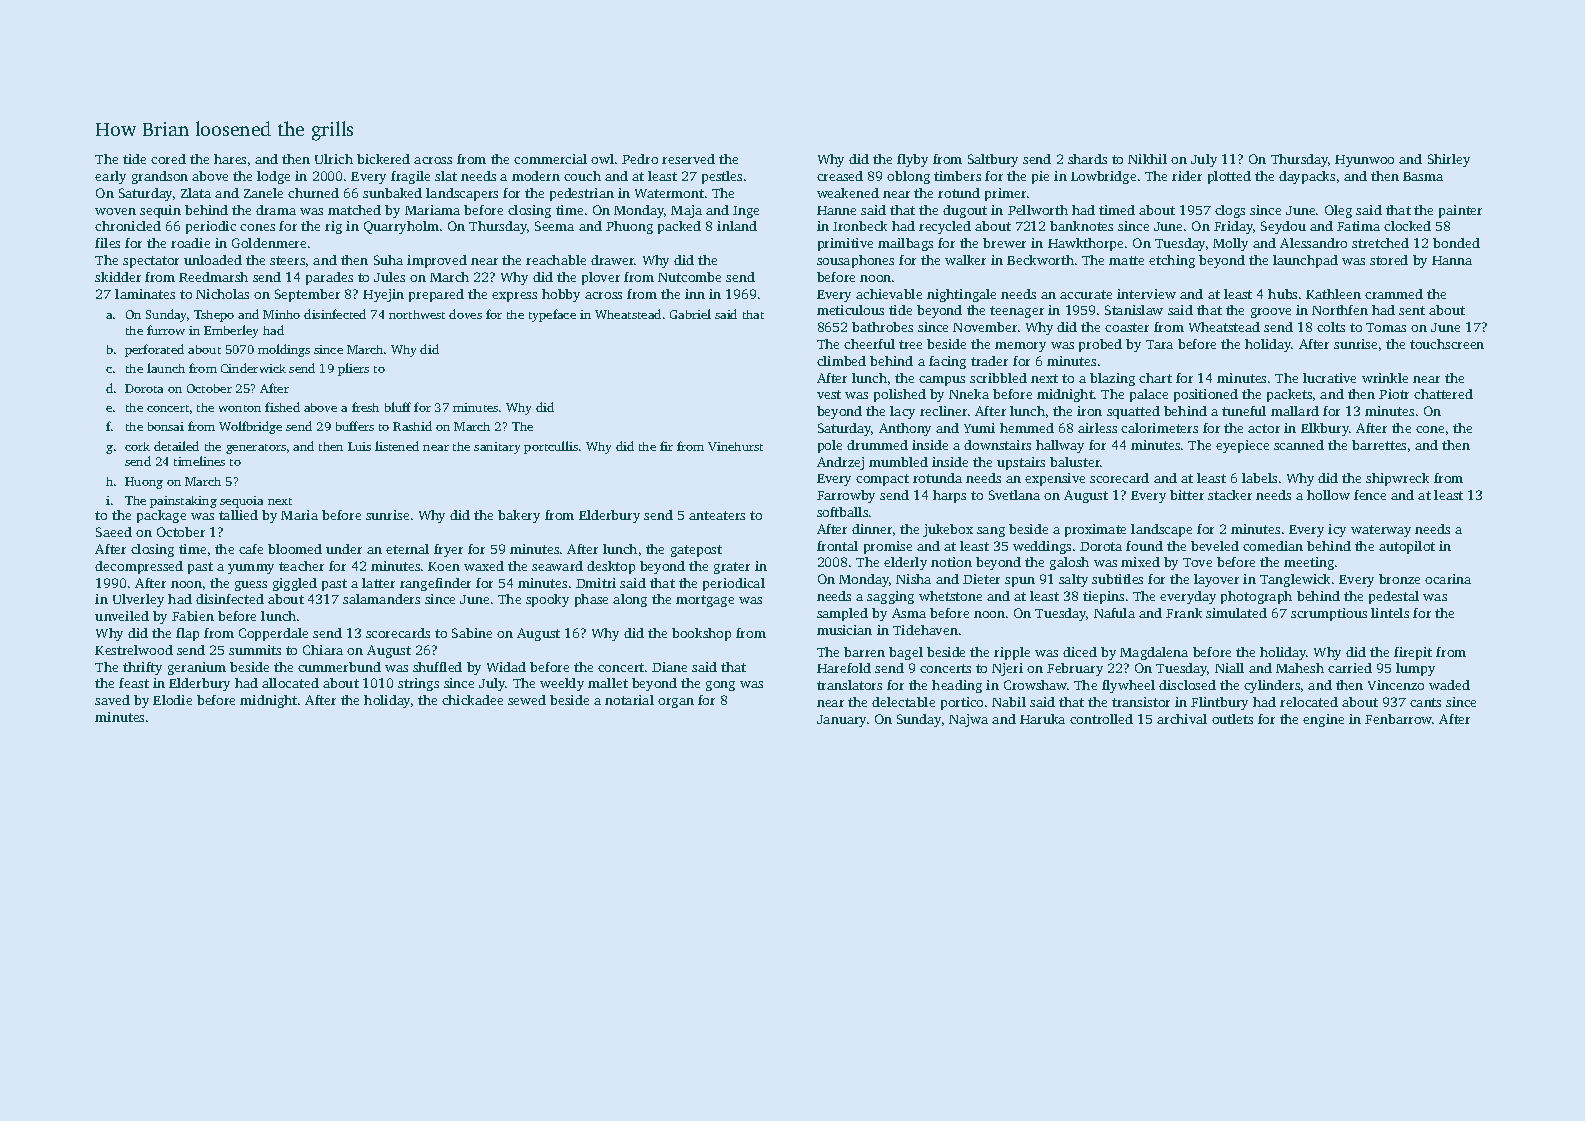  What do you see at coordinates (676, 703) in the screenshot?
I see `organ` at bounding box center [676, 703].
